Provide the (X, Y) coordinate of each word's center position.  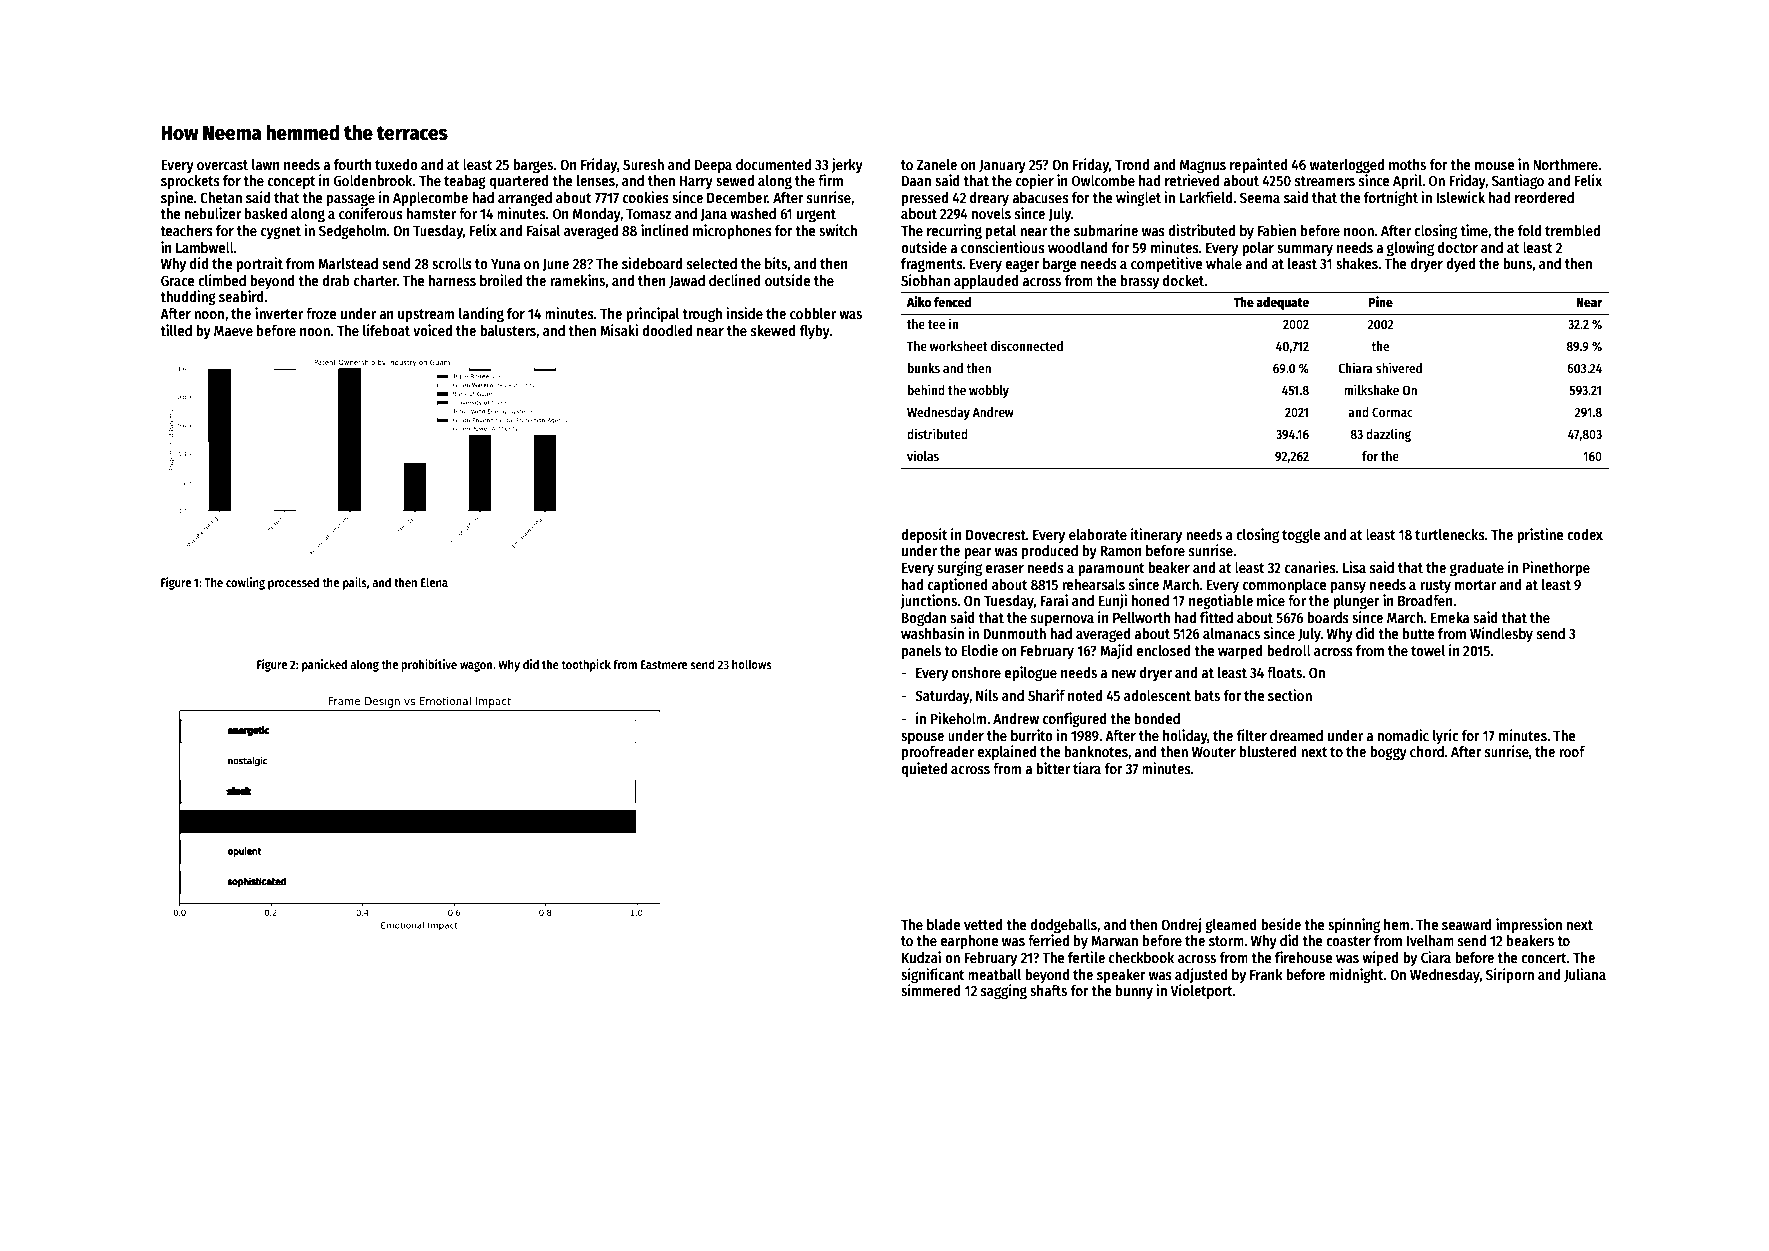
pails (355, 583)
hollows (752, 664)
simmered (931, 990)
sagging (1004, 991)
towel (1428, 650)
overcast (222, 165)
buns (1517, 263)
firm (830, 180)
